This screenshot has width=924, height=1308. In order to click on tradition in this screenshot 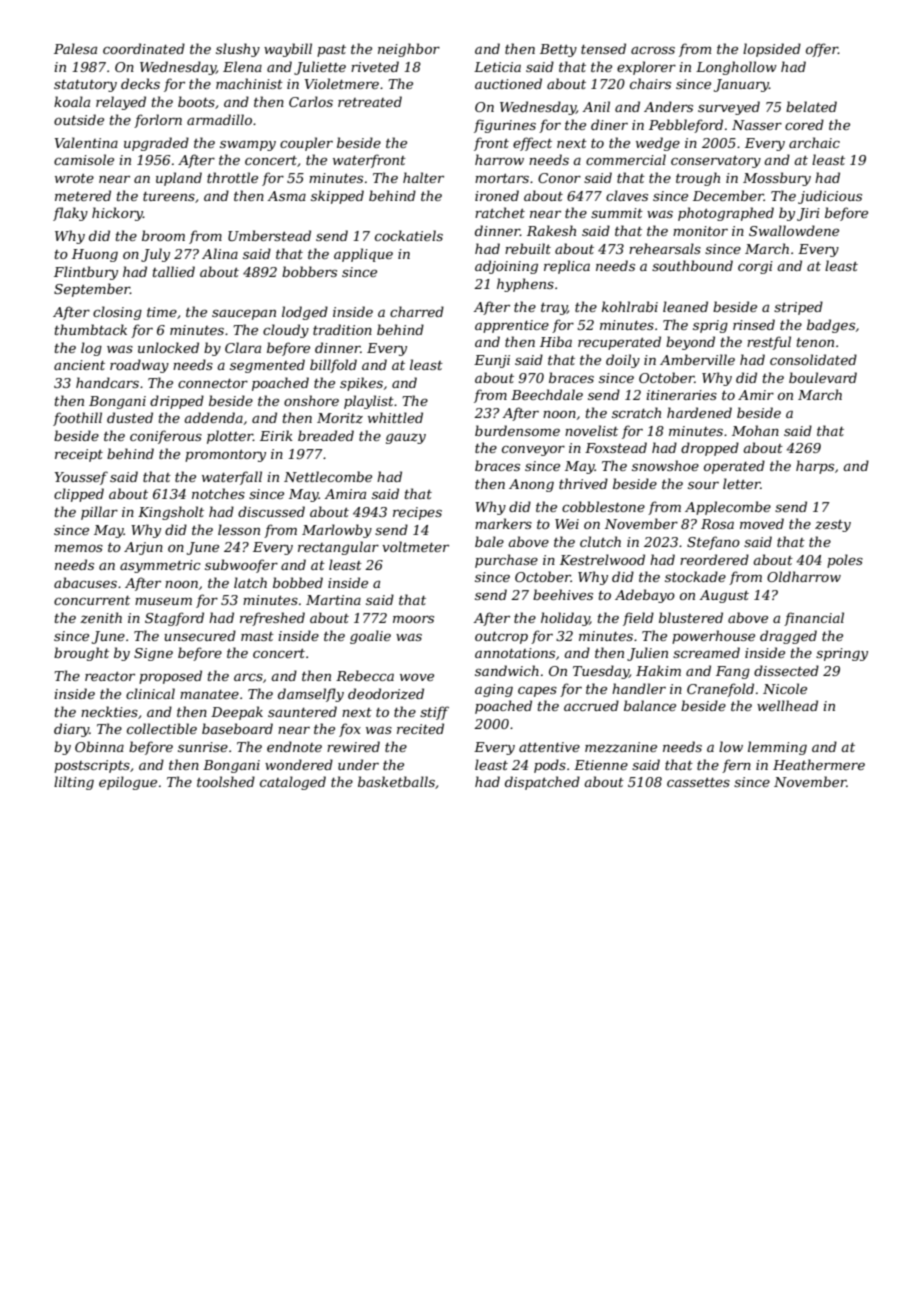, I will do `click(342, 329)`.
